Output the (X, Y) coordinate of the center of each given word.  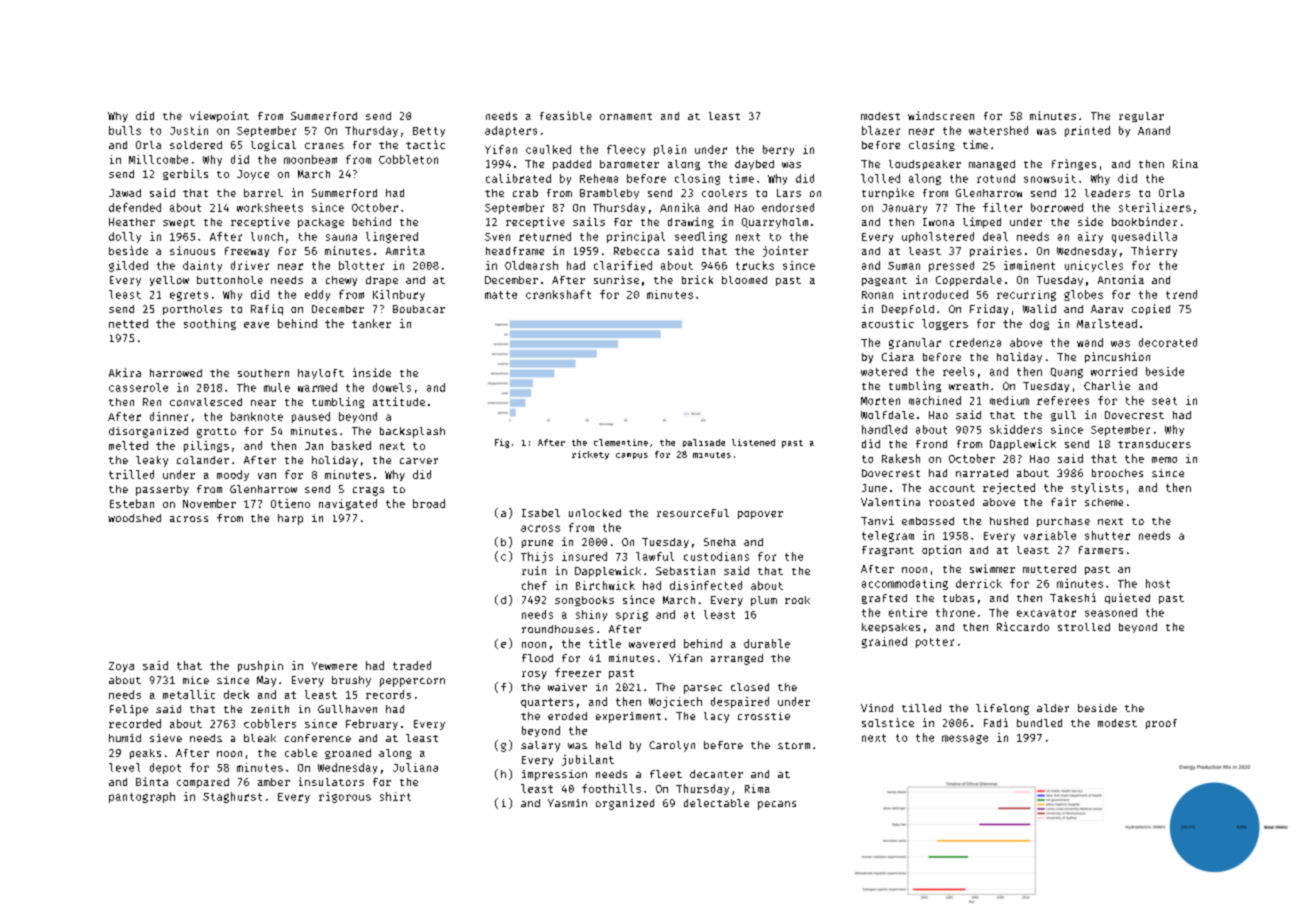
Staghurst (232, 797)
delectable (716, 803)
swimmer (992, 568)
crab (525, 193)
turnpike (888, 193)
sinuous (192, 250)
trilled (131, 474)
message (965, 739)
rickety (590, 455)
